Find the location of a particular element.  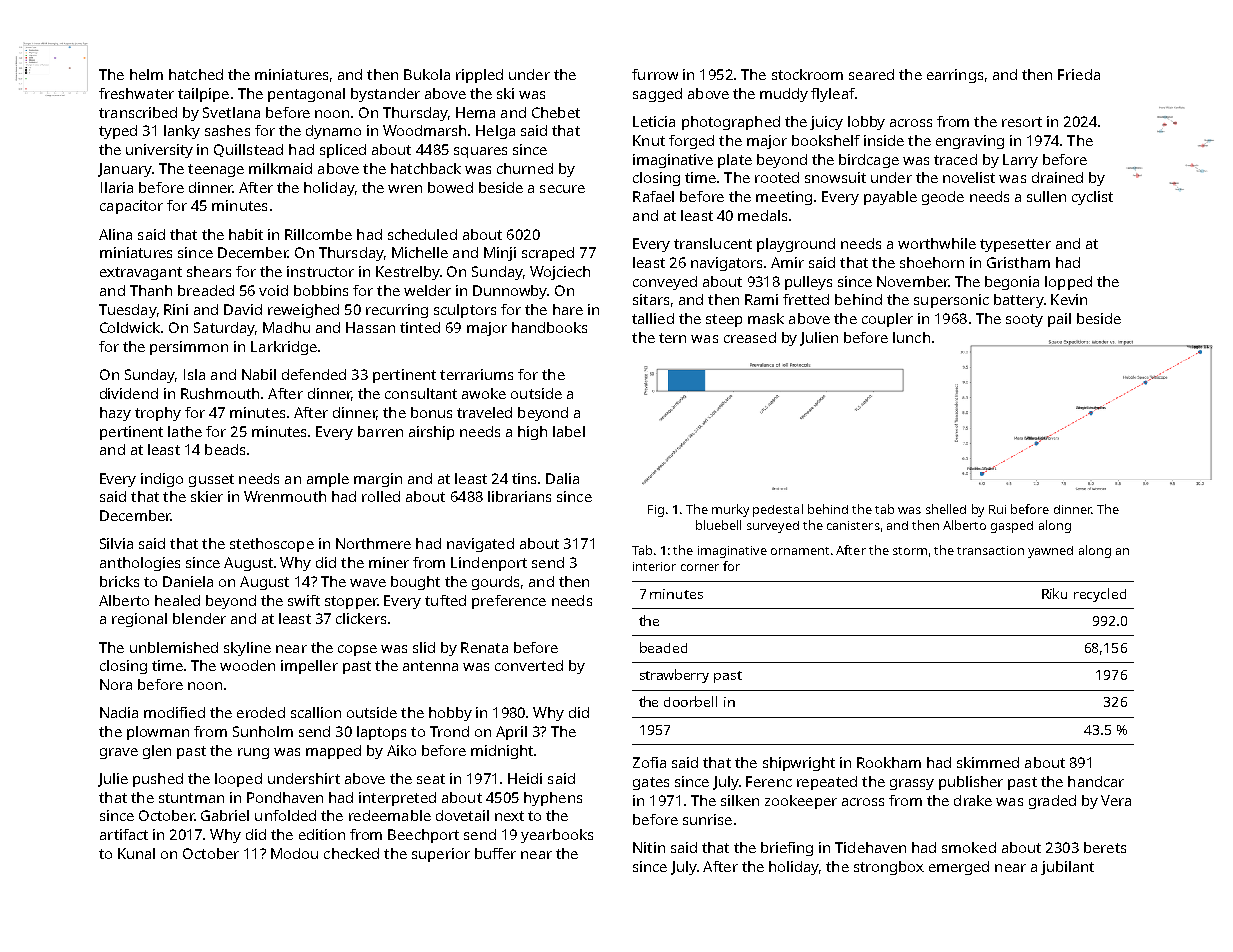

recycled is located at coordinates (1100, 595).
